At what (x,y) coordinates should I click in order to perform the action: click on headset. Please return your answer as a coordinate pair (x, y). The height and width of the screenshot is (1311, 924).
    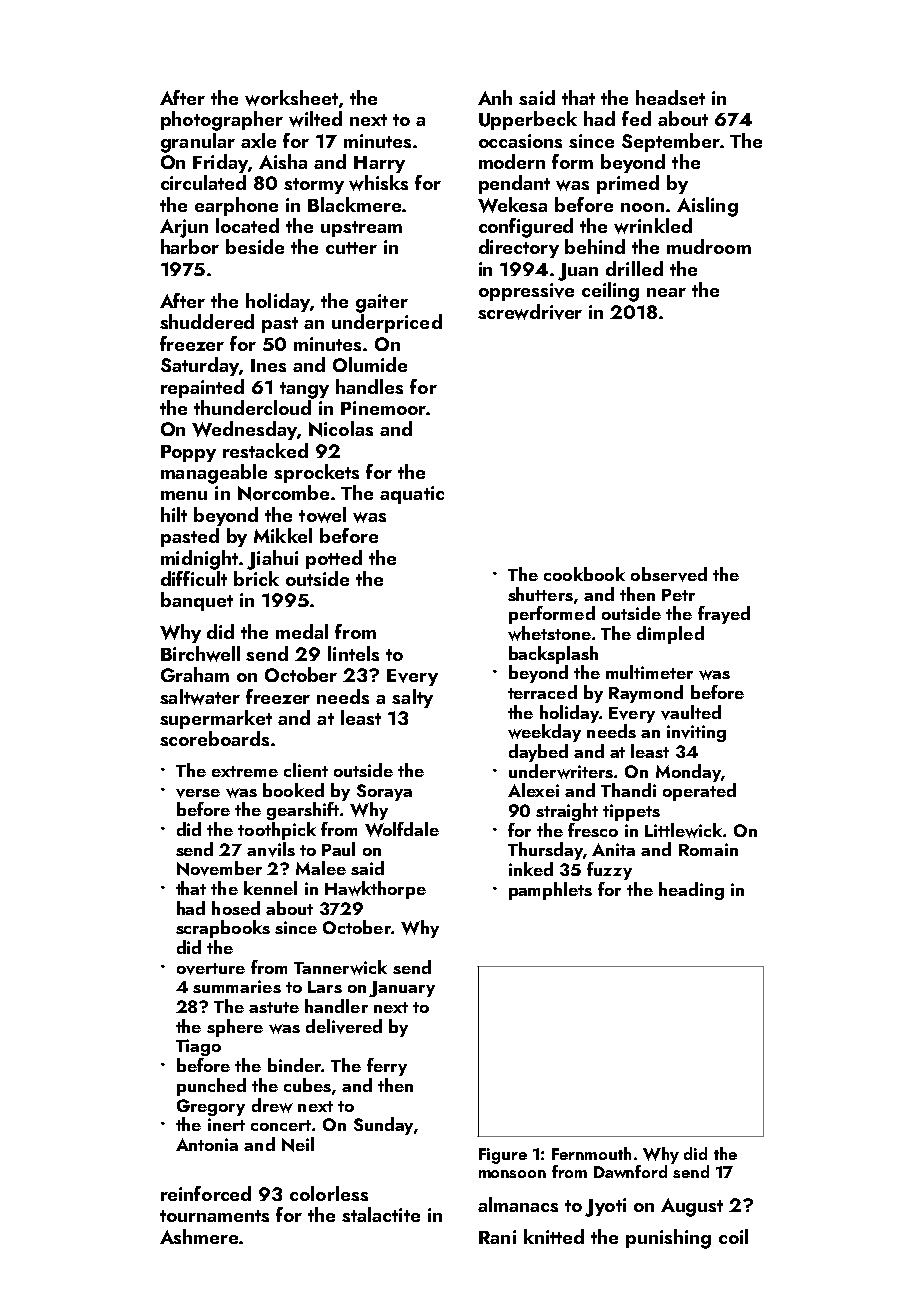
    Looking at the image, I should click on (670, 97).
